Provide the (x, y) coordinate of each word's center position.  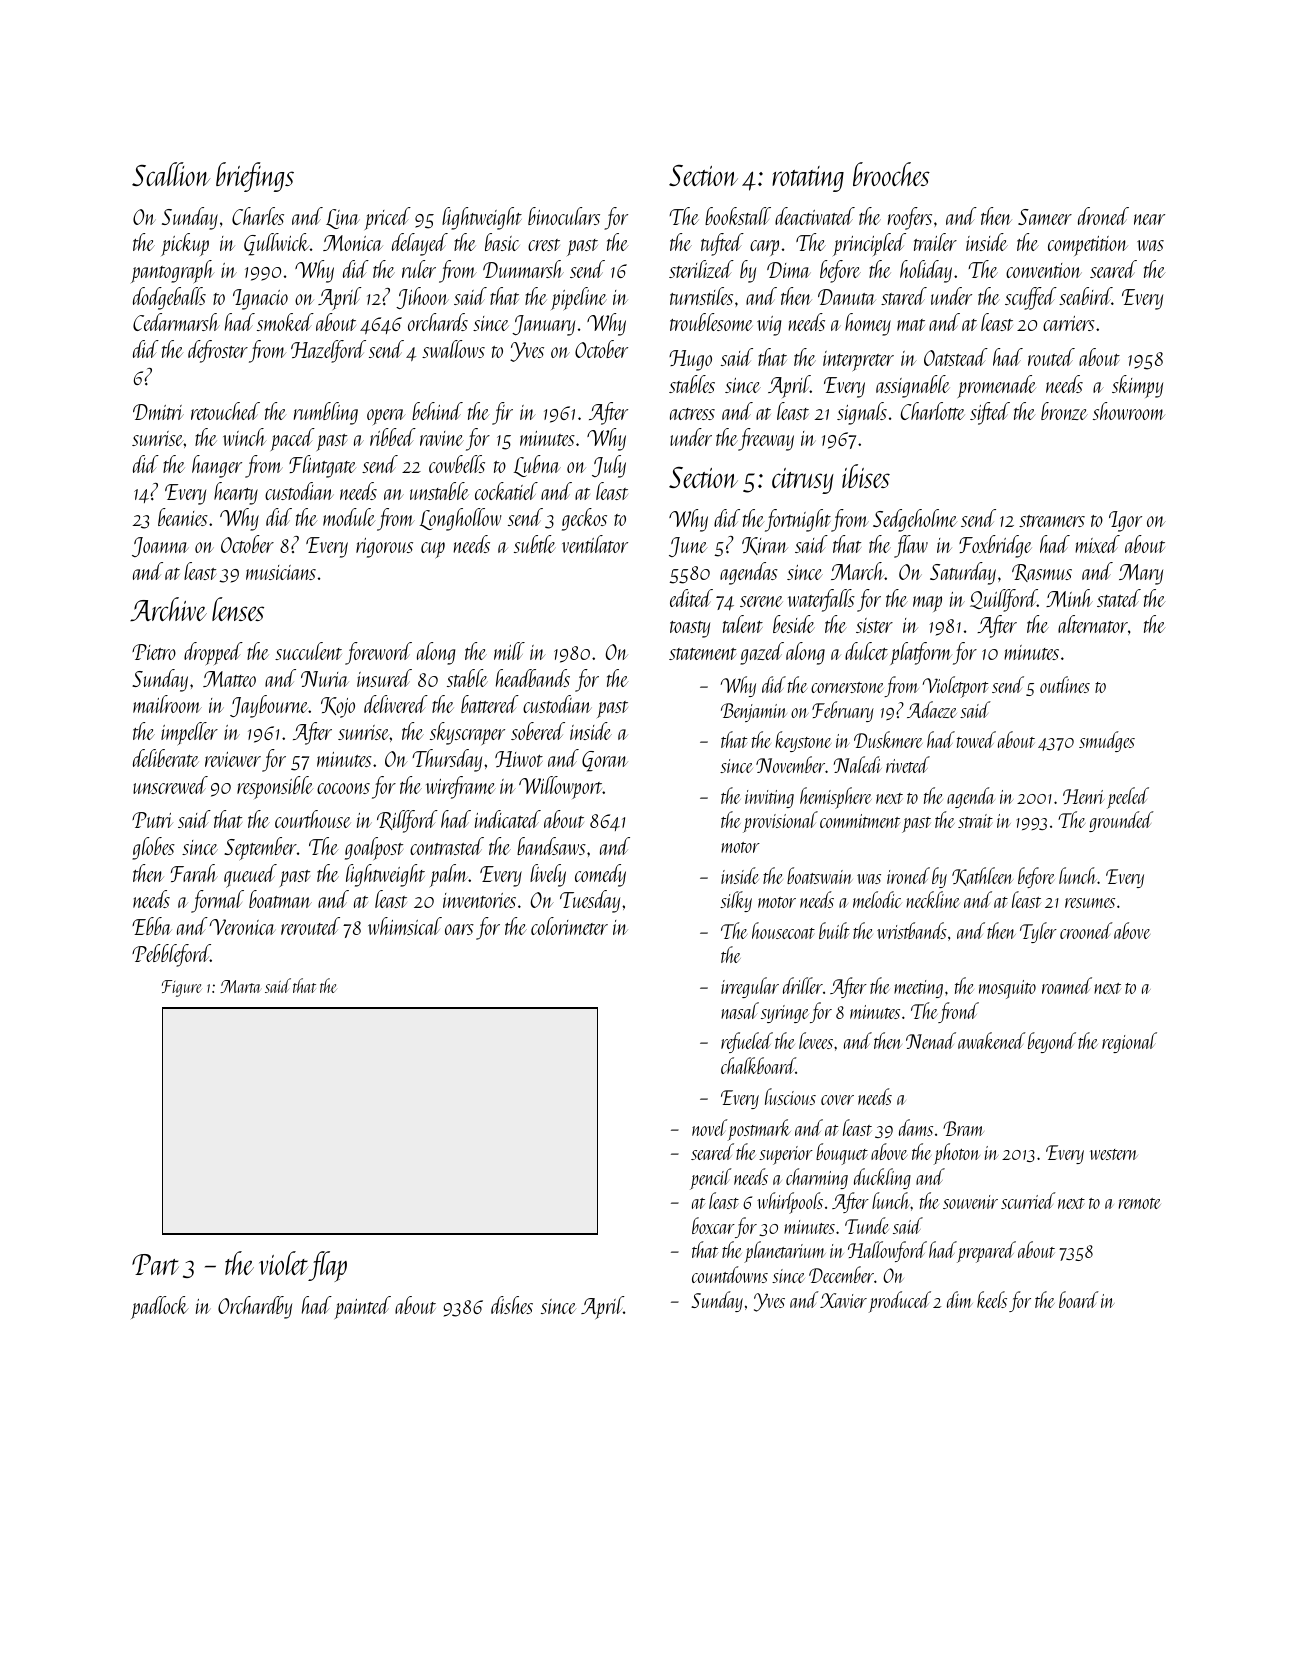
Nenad (931, 1040)
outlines (1065, 684)
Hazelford (328, 351)
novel (710, 1127)
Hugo (690, 360)
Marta (240, 986)
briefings (255, 177)
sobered (538, 731)
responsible (275, 787)
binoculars (564, 216)
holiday (926, 271)
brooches (891, 174)
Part (155, 1264)
